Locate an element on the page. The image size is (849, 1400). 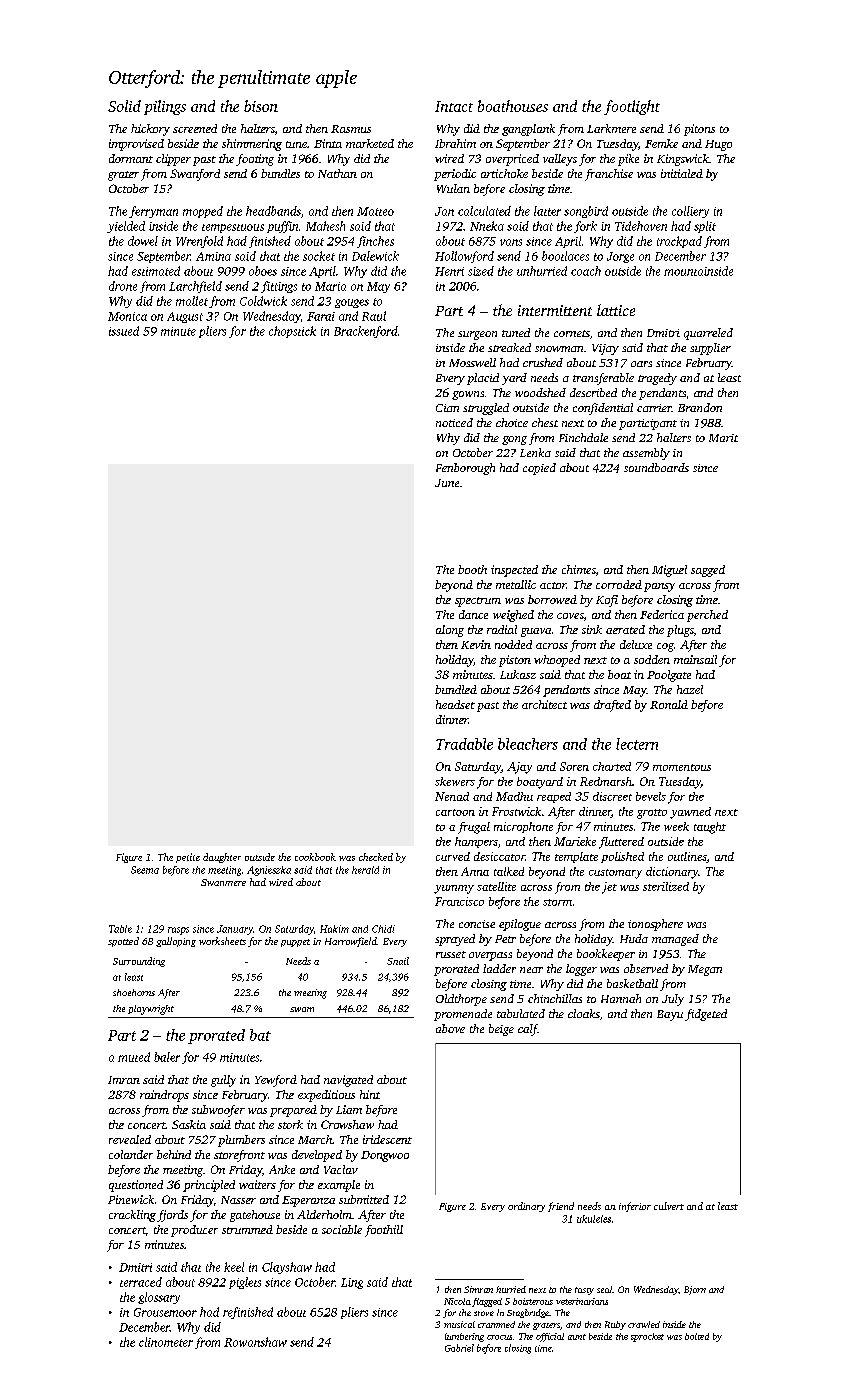
Marieke is located at coordinates (575, 841).
